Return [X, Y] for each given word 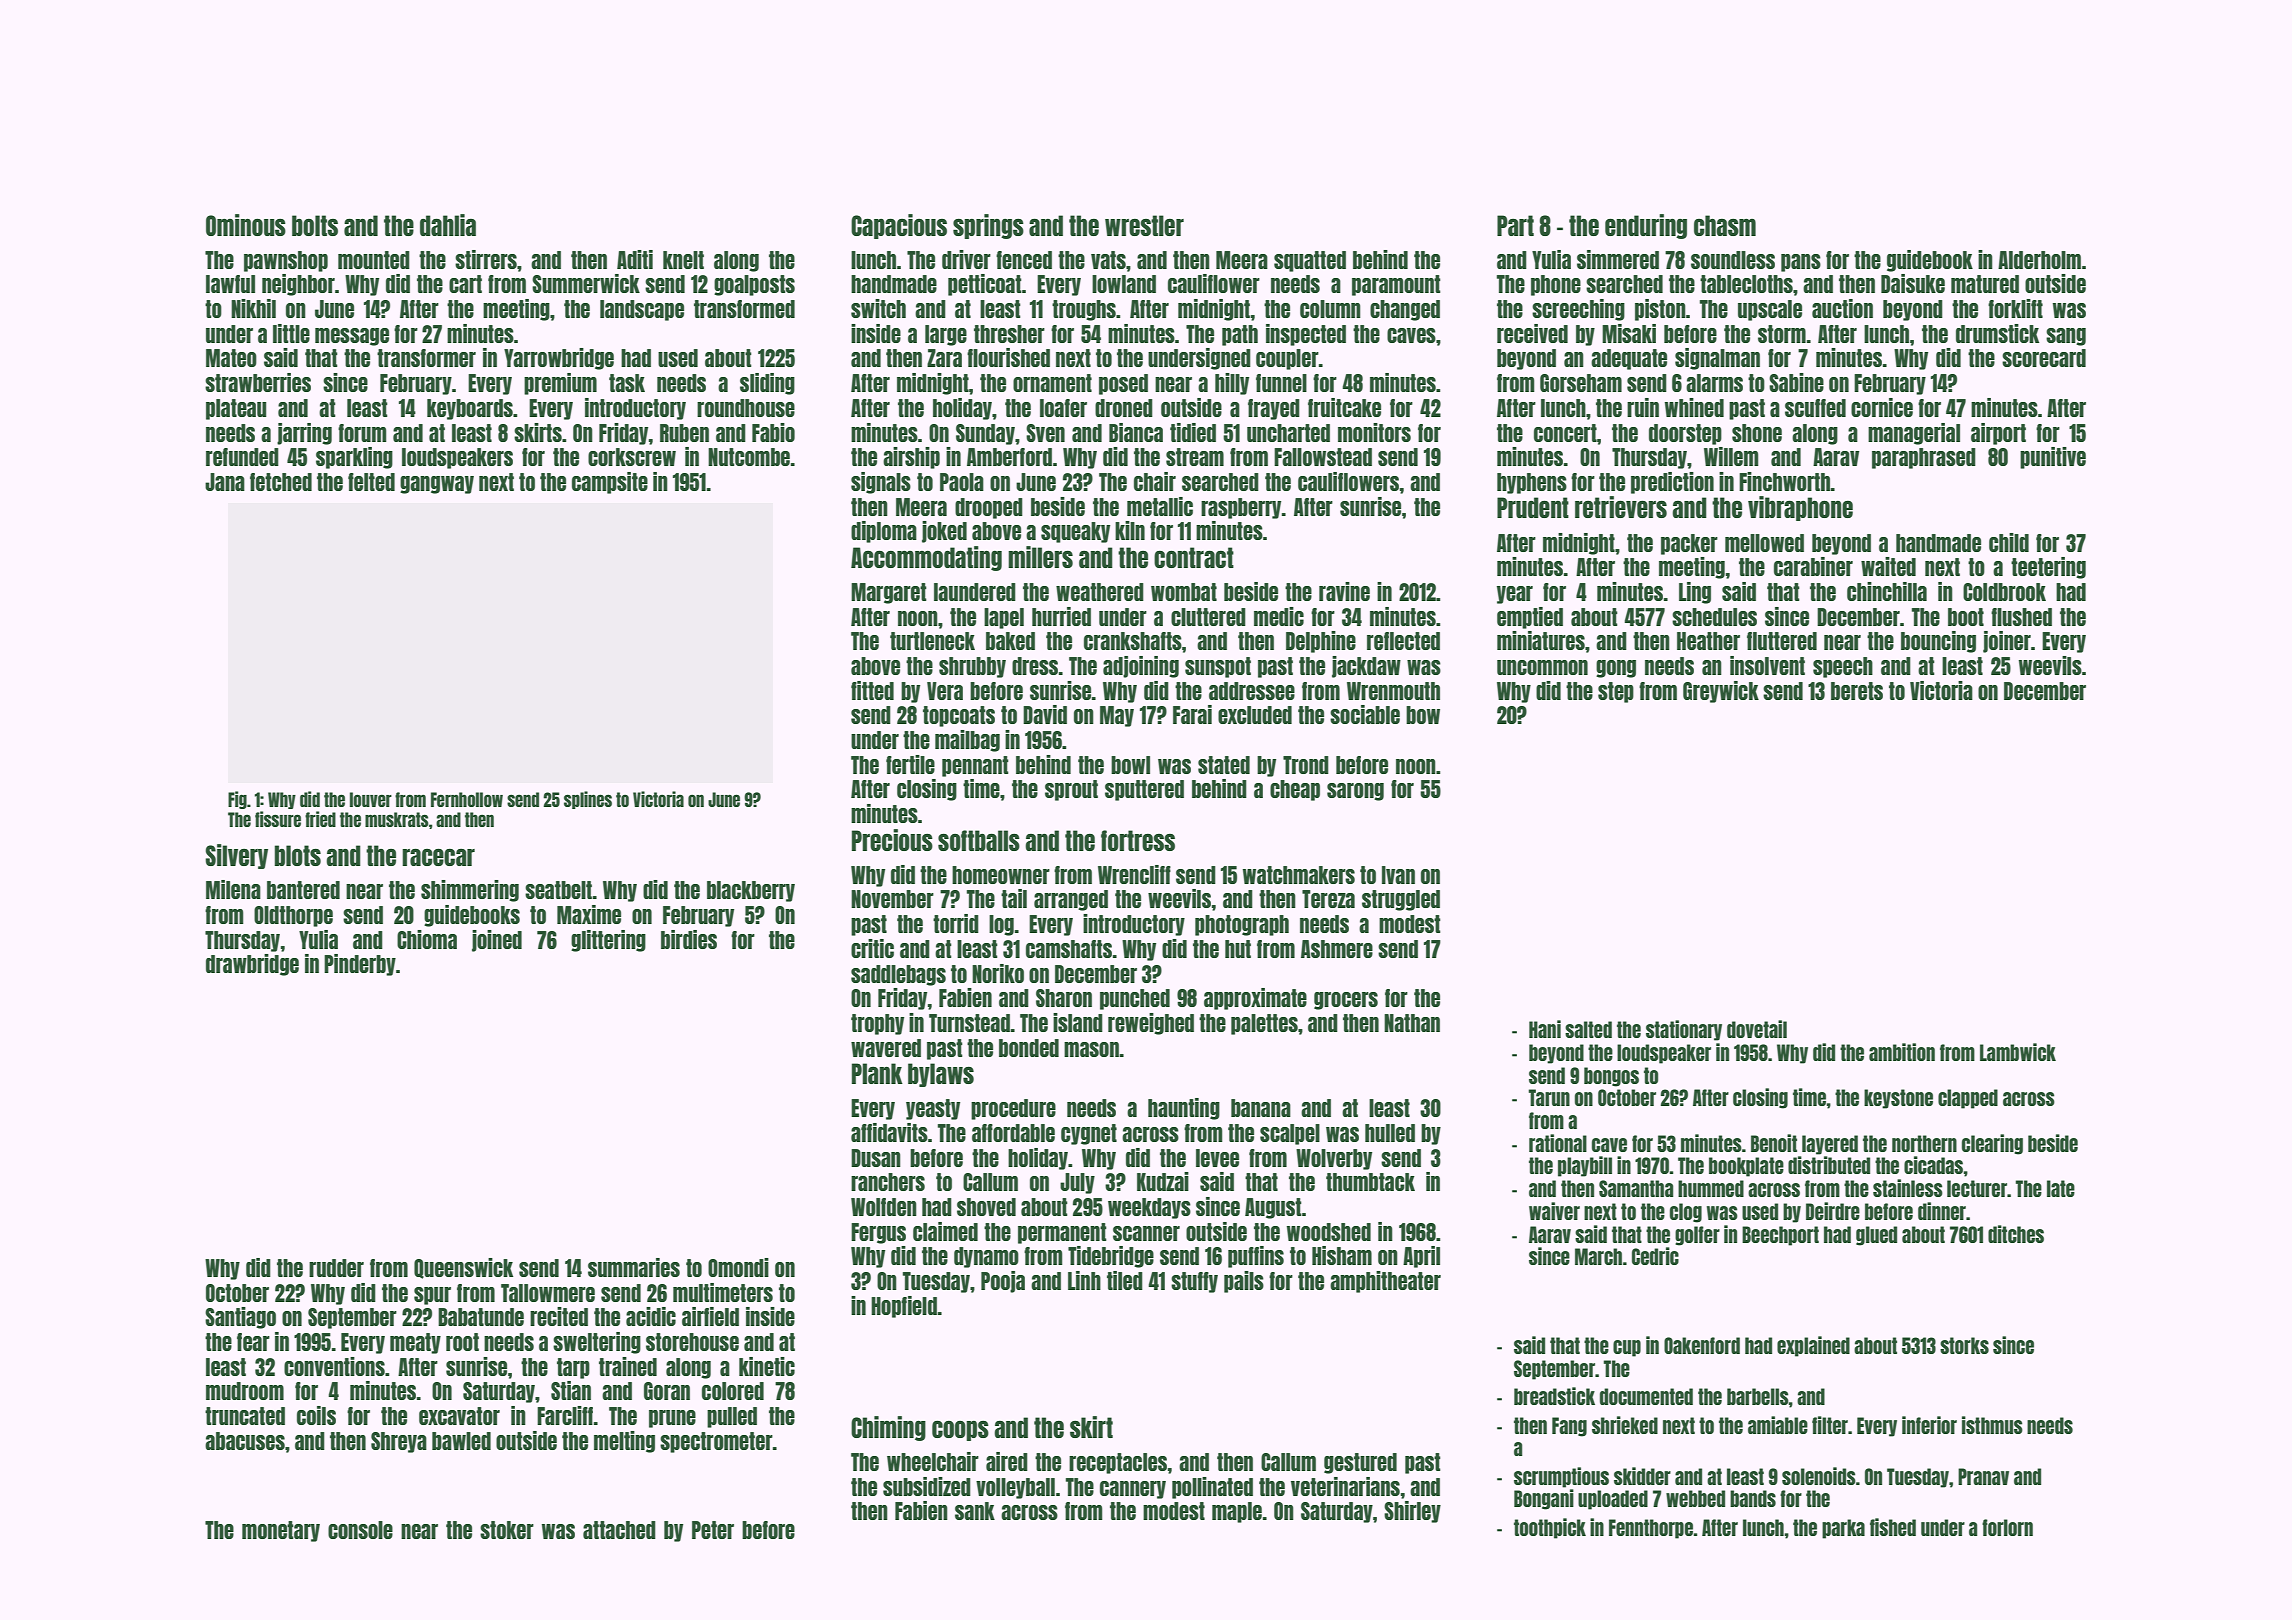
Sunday [985, 434]
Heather [1708, 641]
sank [975, 1511]
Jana [225, 482]
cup [1627, 1348]
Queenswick [463, 1268]
